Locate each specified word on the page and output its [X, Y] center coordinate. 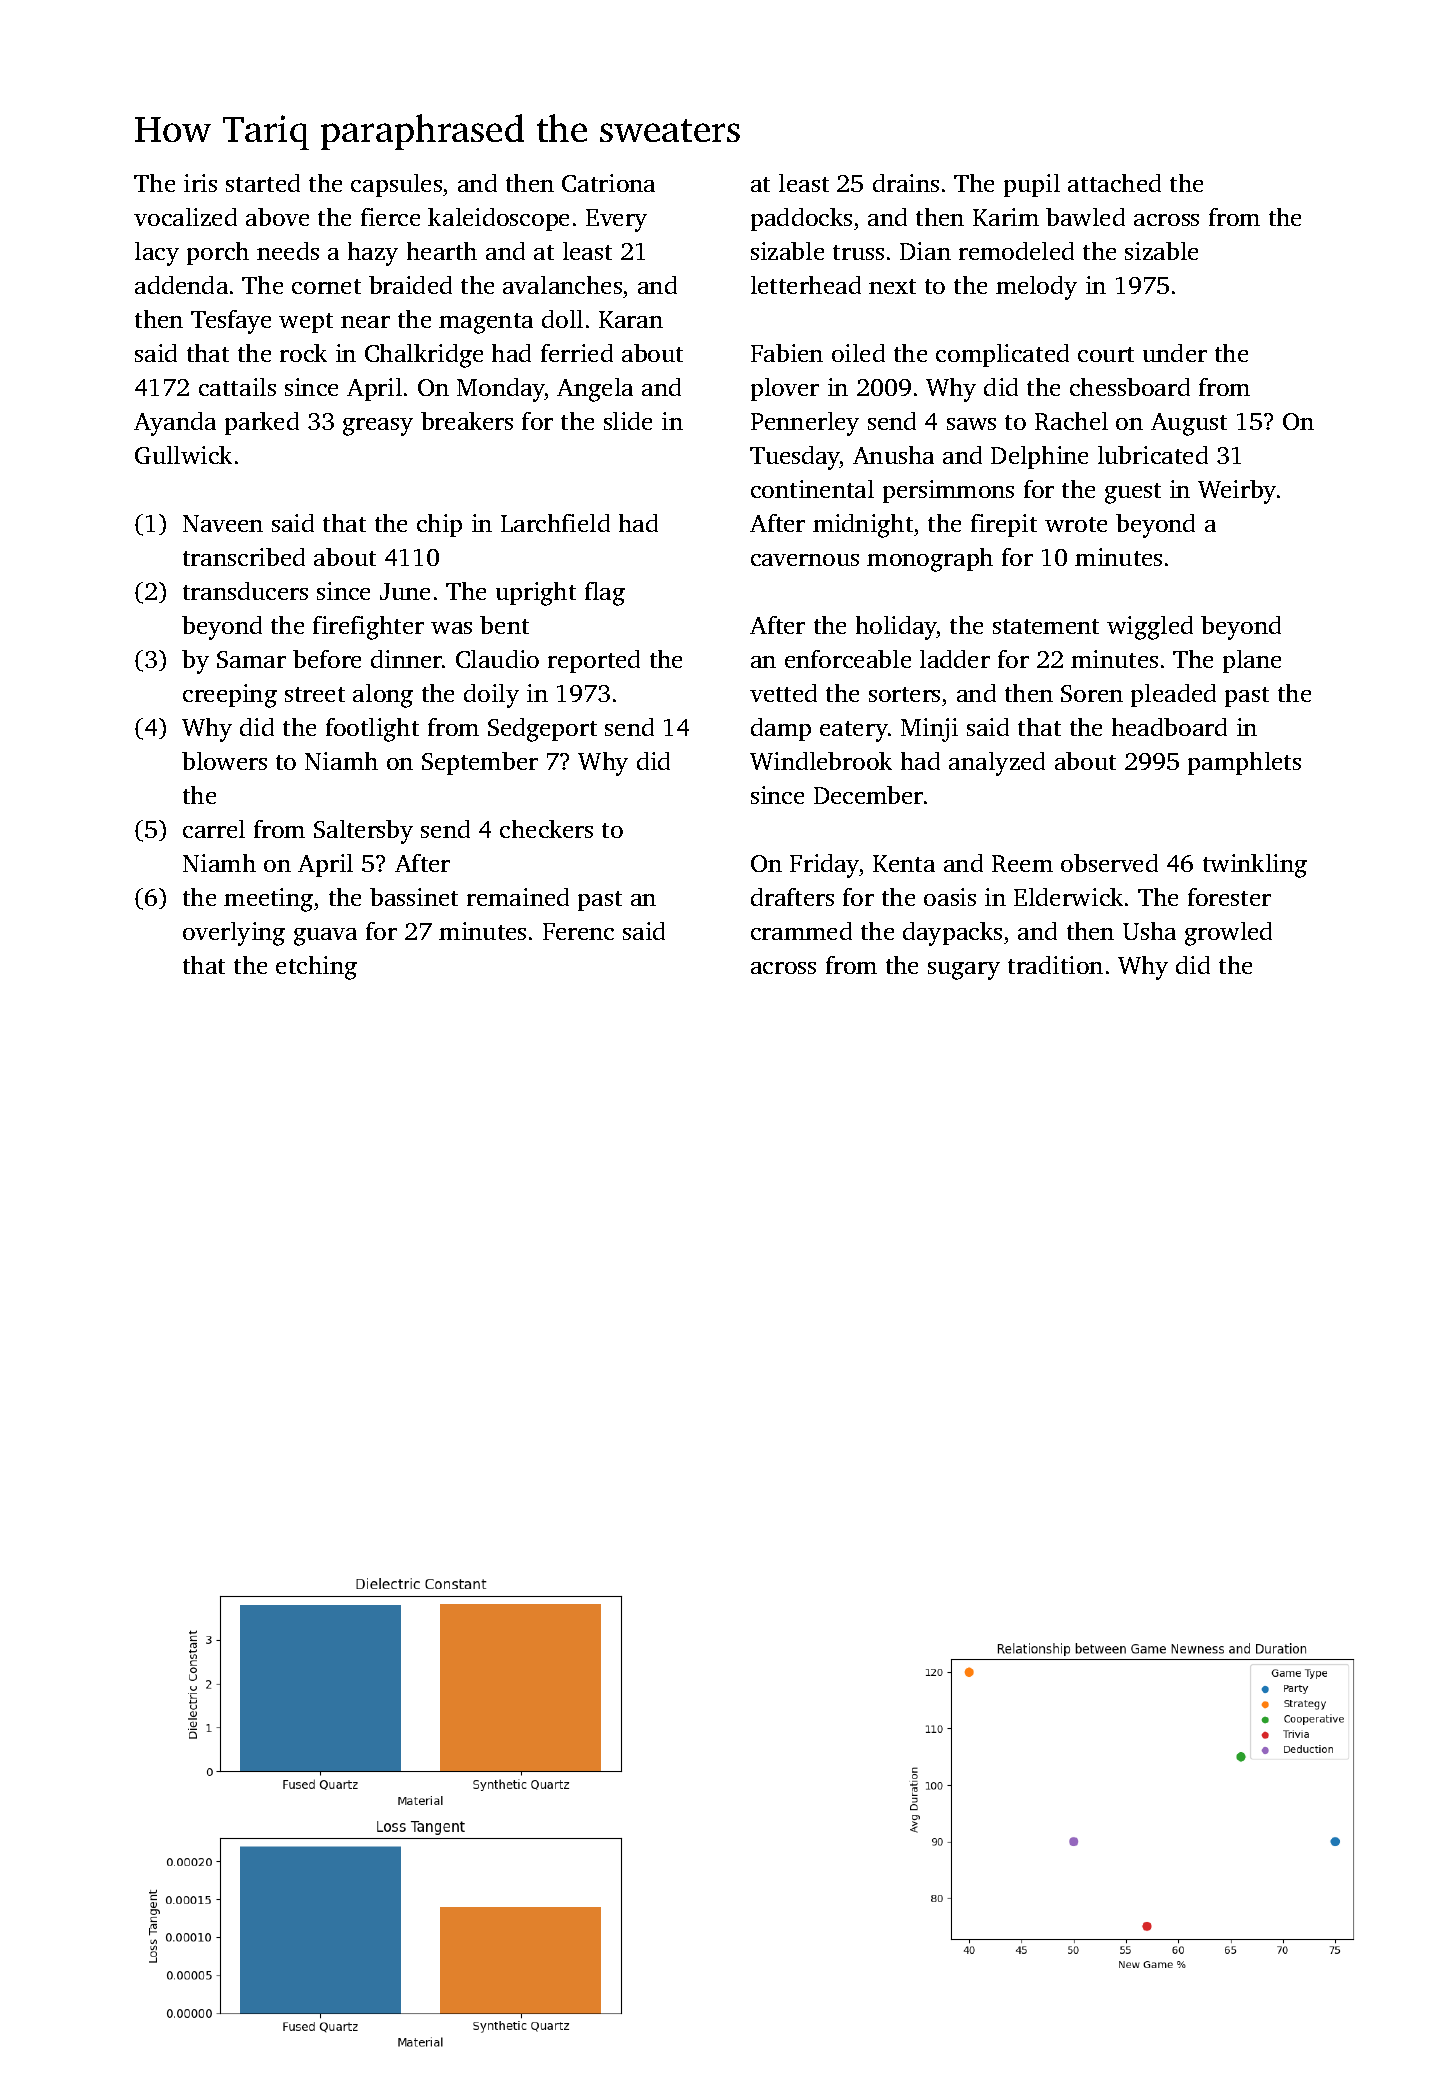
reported [594, 661]
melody [1036, 288]
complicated [1002, 355]
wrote [1076, 524]
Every [616, 220]
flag [605, 594]
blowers [224, 761]
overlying [234, 934]
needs [288, 251]
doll [562, 319]
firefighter [368, 628]
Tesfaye [231, 322]
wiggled [1150, 628]
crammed [801, 931]
